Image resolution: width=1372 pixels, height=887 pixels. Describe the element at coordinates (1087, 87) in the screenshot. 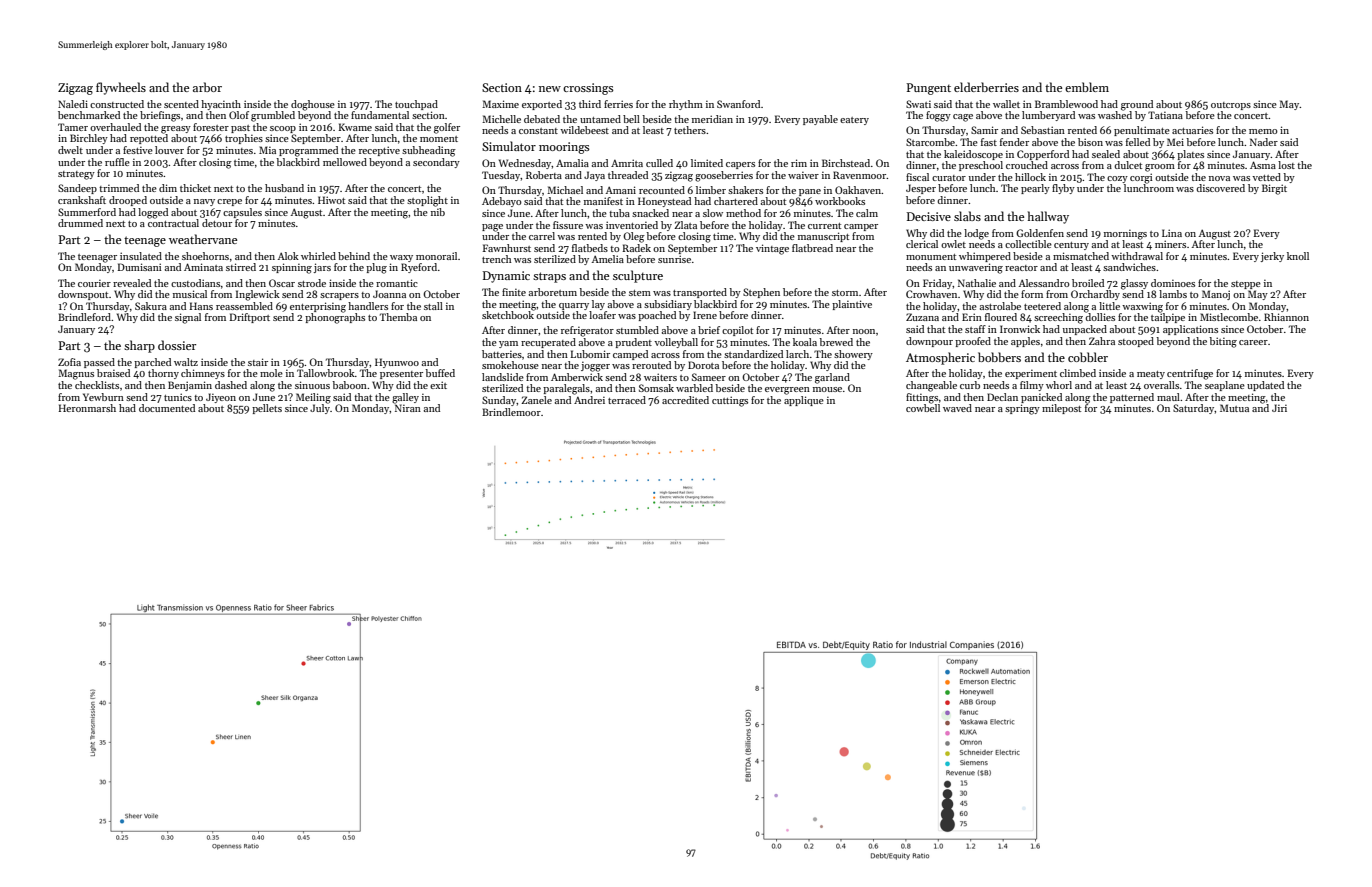

I see `emblem` at that location.
